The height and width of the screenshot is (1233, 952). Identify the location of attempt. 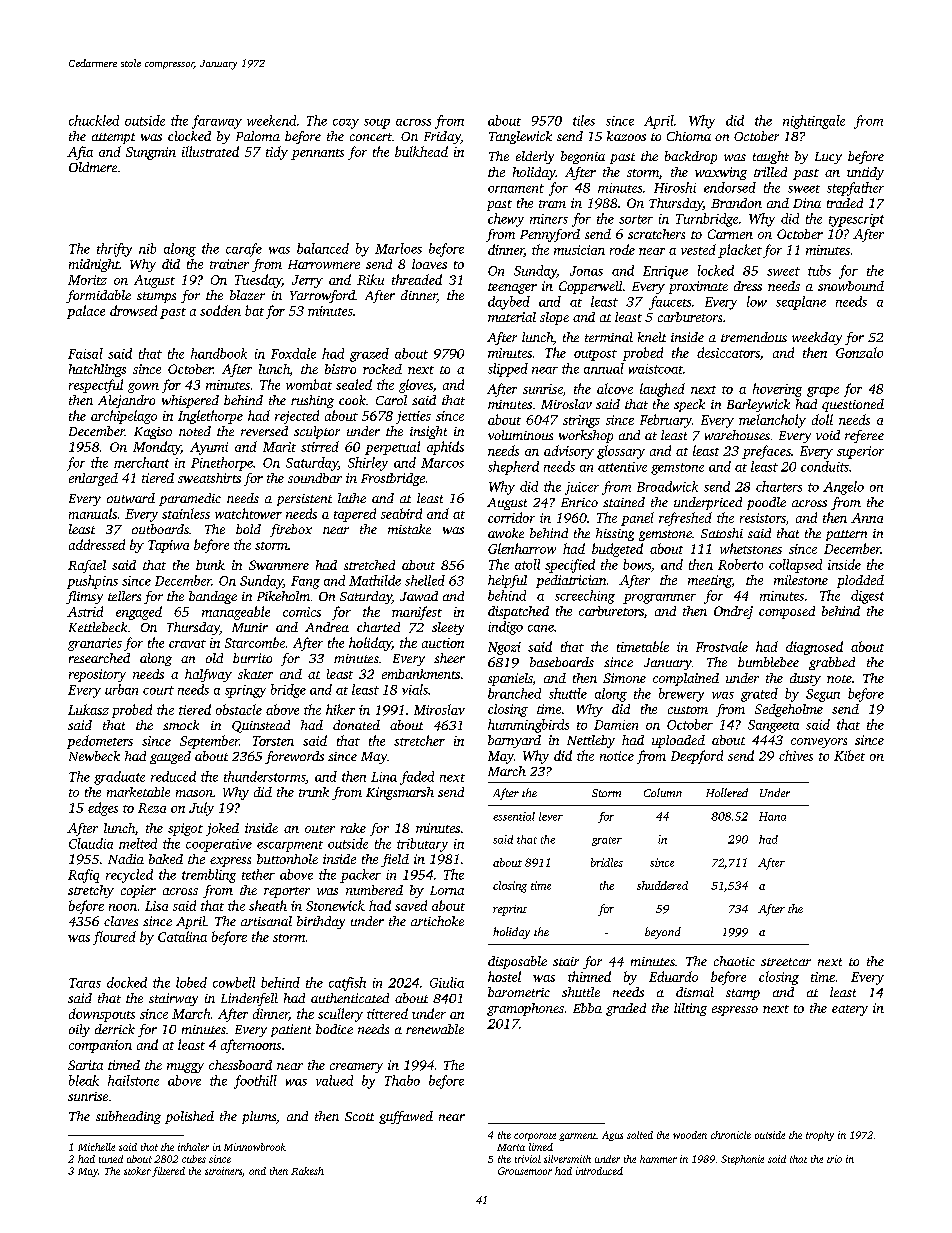
(113, 138).
